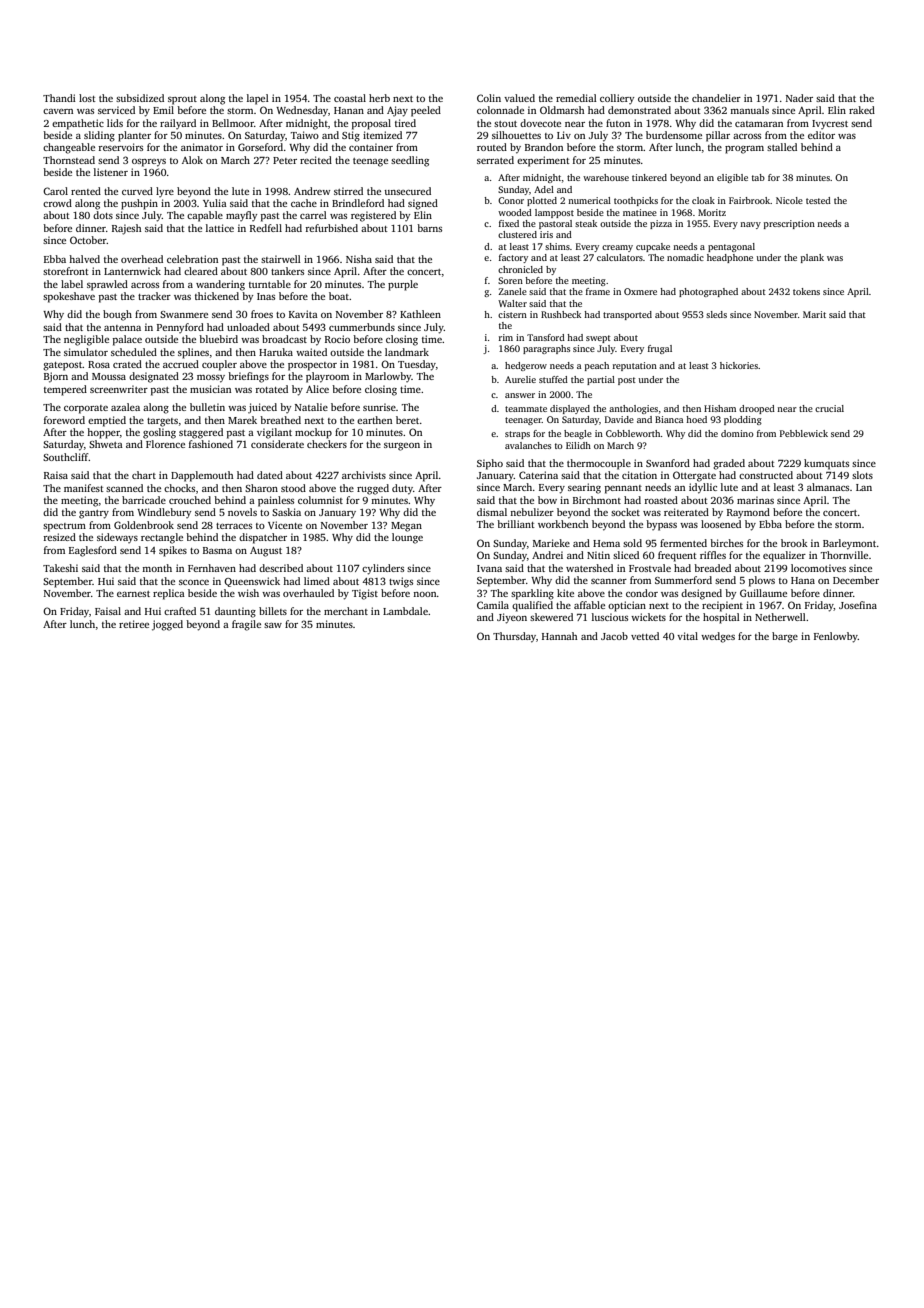  What do you see at coordinates (246, 625) in the screenshot?
I see `fragile` at bounding box center [246, 625].
